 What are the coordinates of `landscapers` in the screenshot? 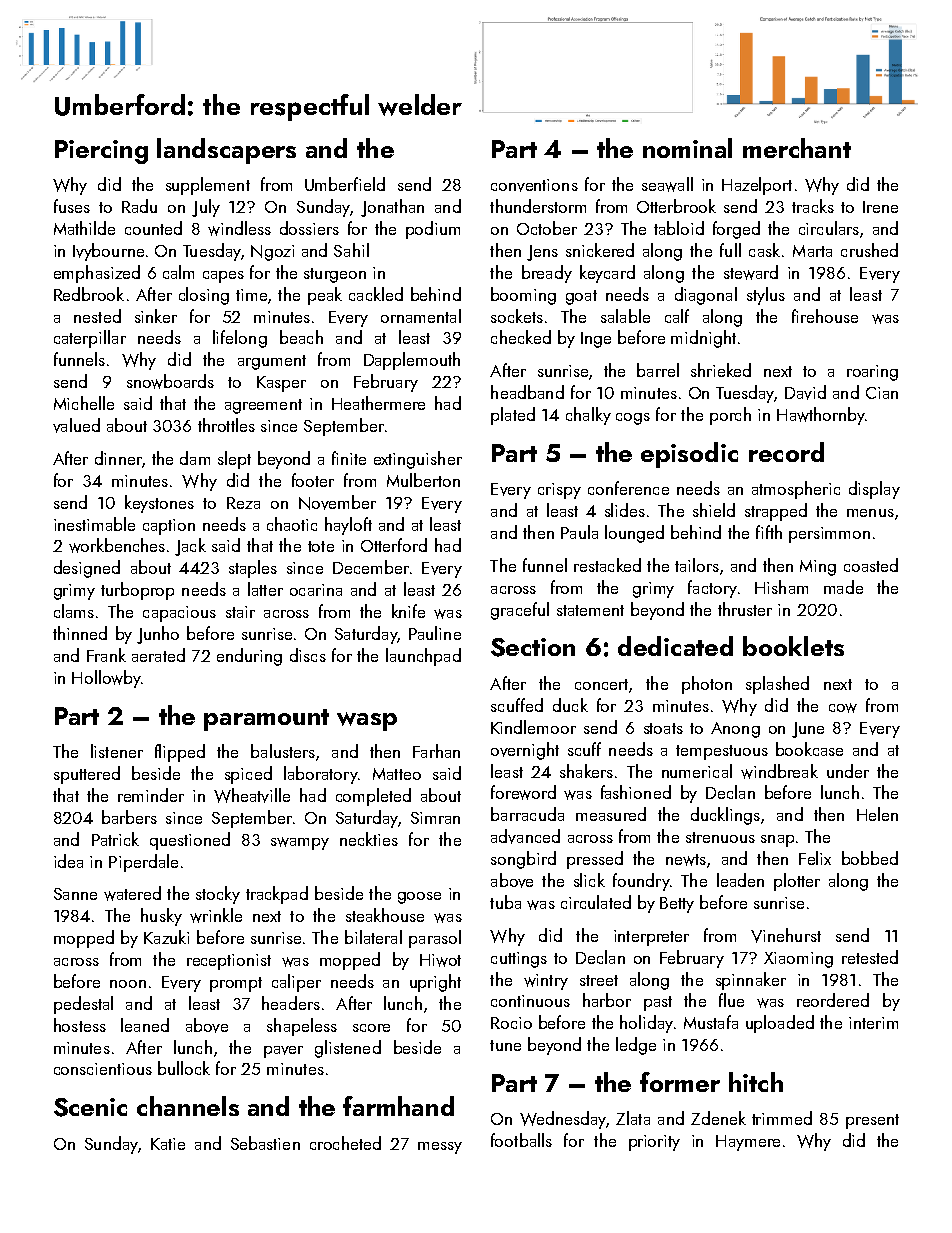 It's located at (226, 151).
